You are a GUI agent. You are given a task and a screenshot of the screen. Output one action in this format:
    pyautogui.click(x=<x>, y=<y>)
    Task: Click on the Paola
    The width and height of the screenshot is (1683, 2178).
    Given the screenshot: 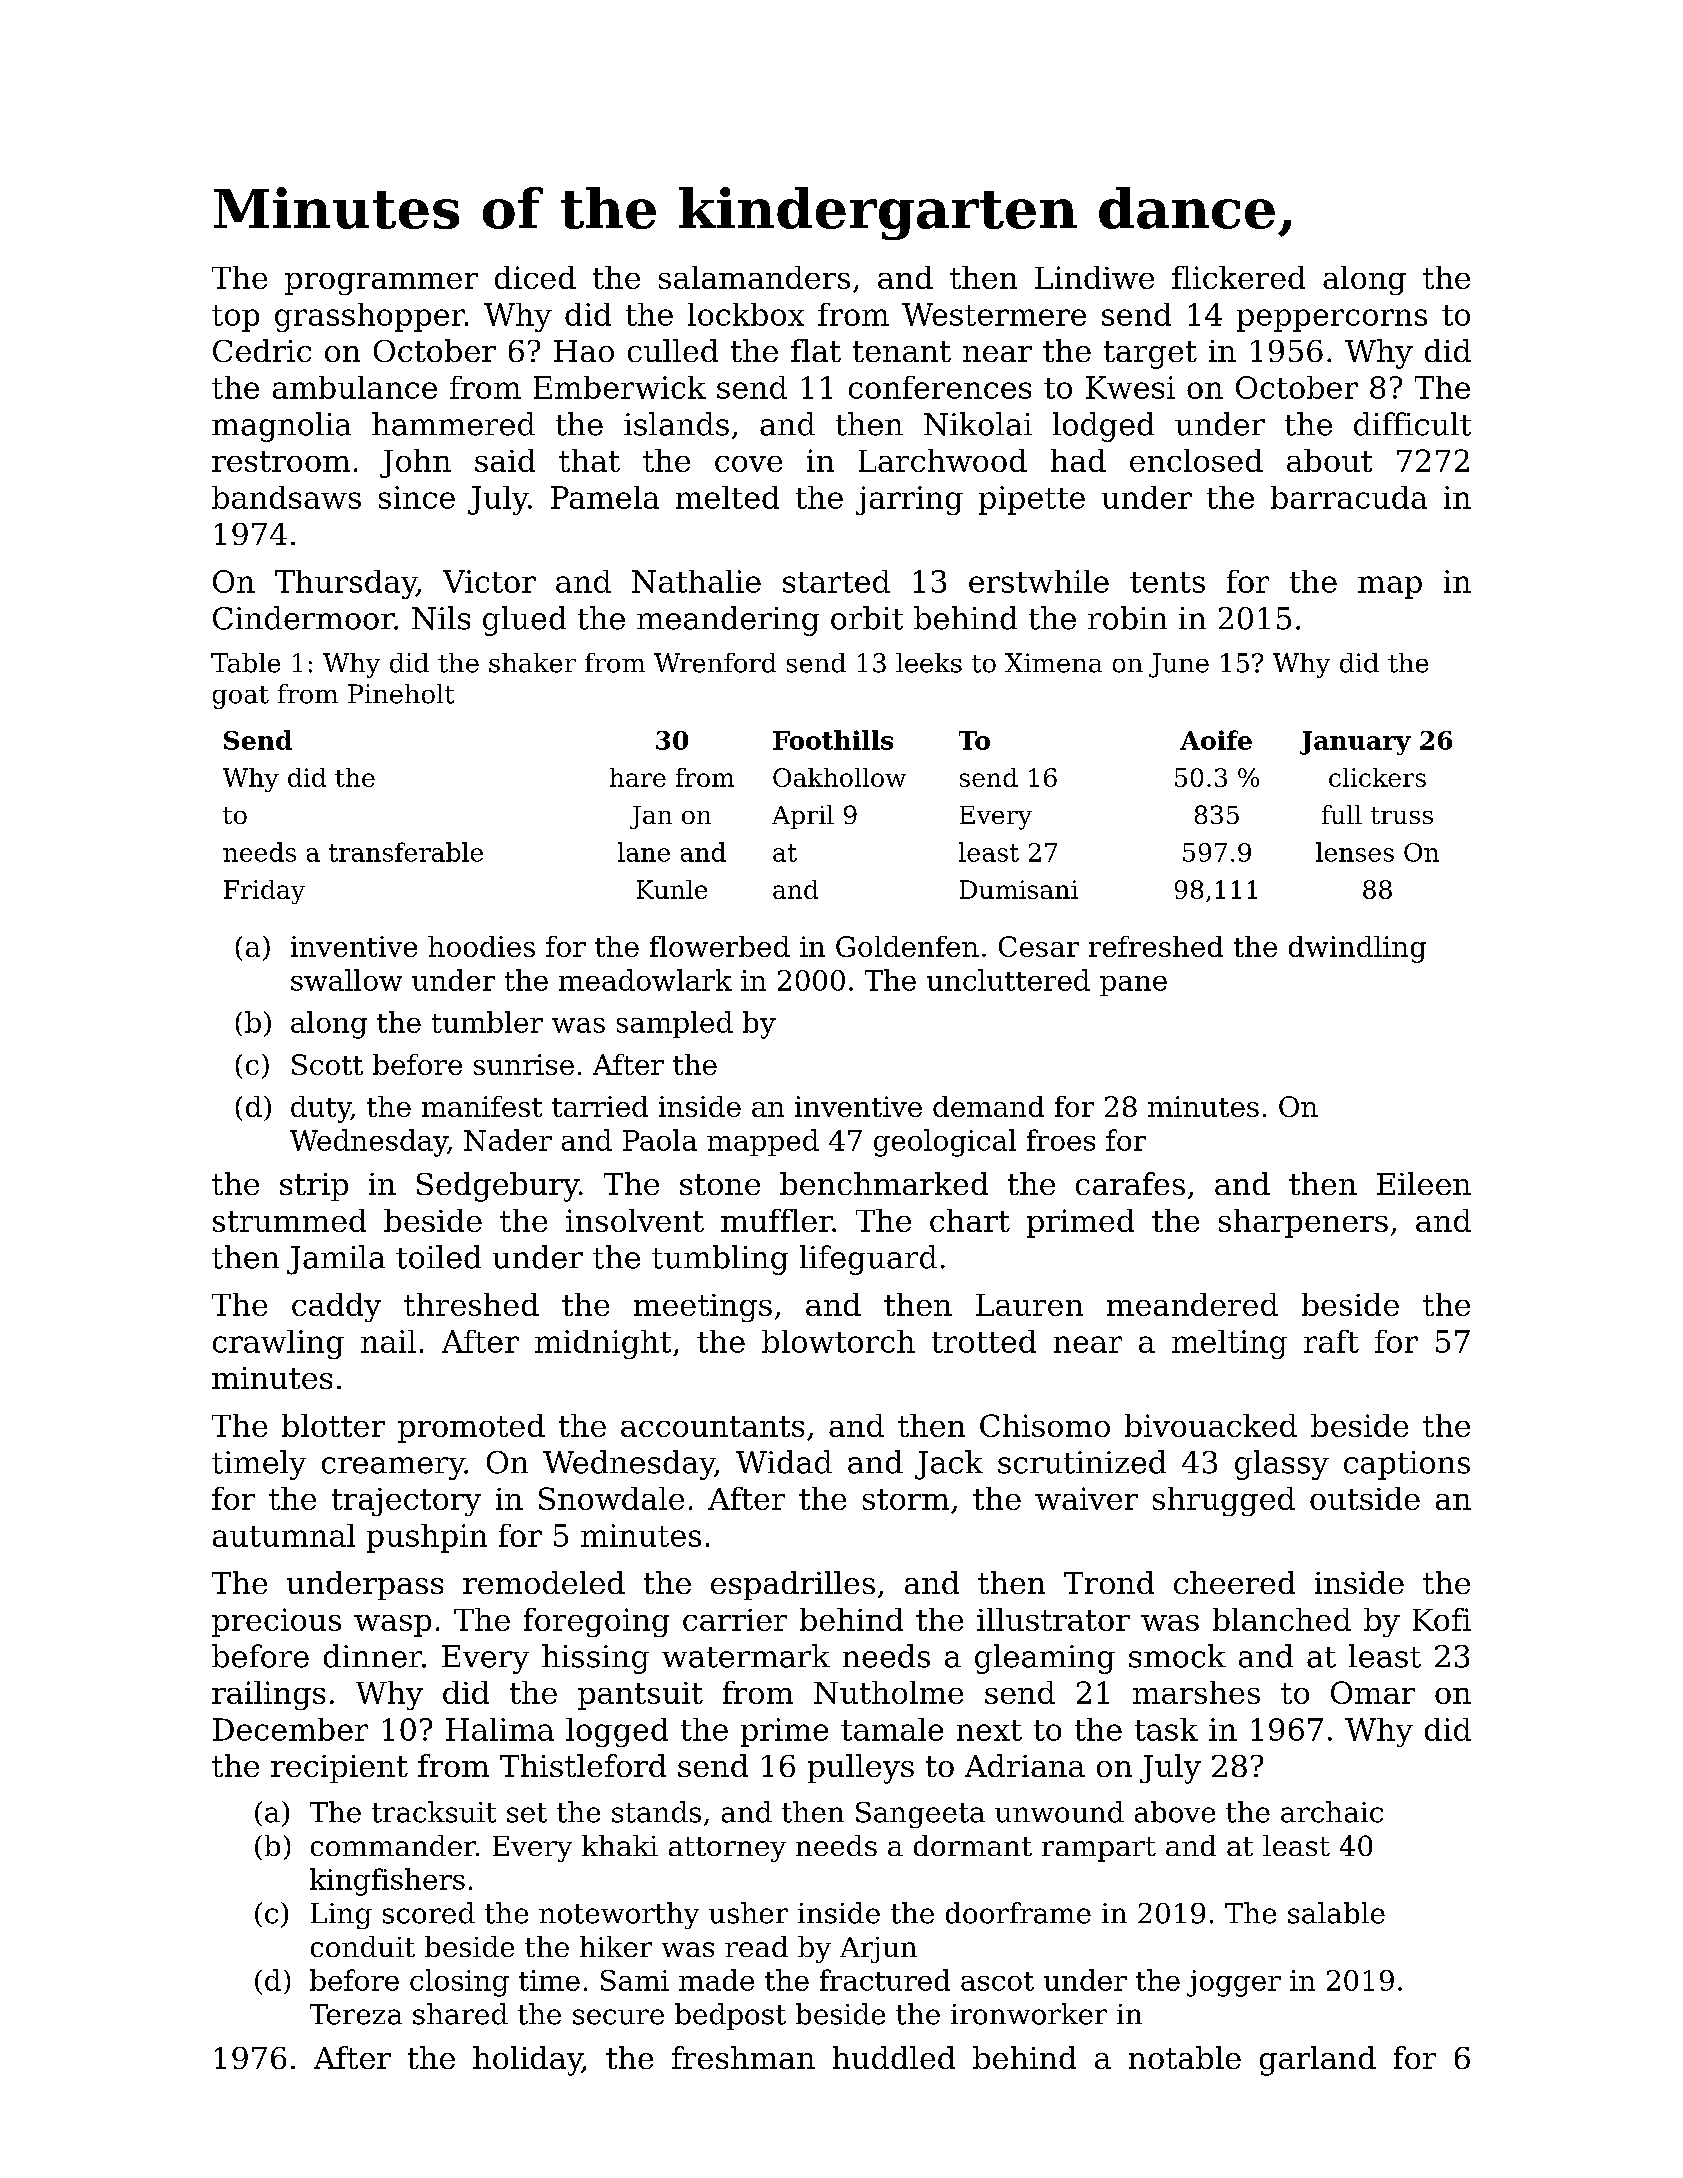 What is the action you would take?
    pyautogui.click(x=660, y=1140)
